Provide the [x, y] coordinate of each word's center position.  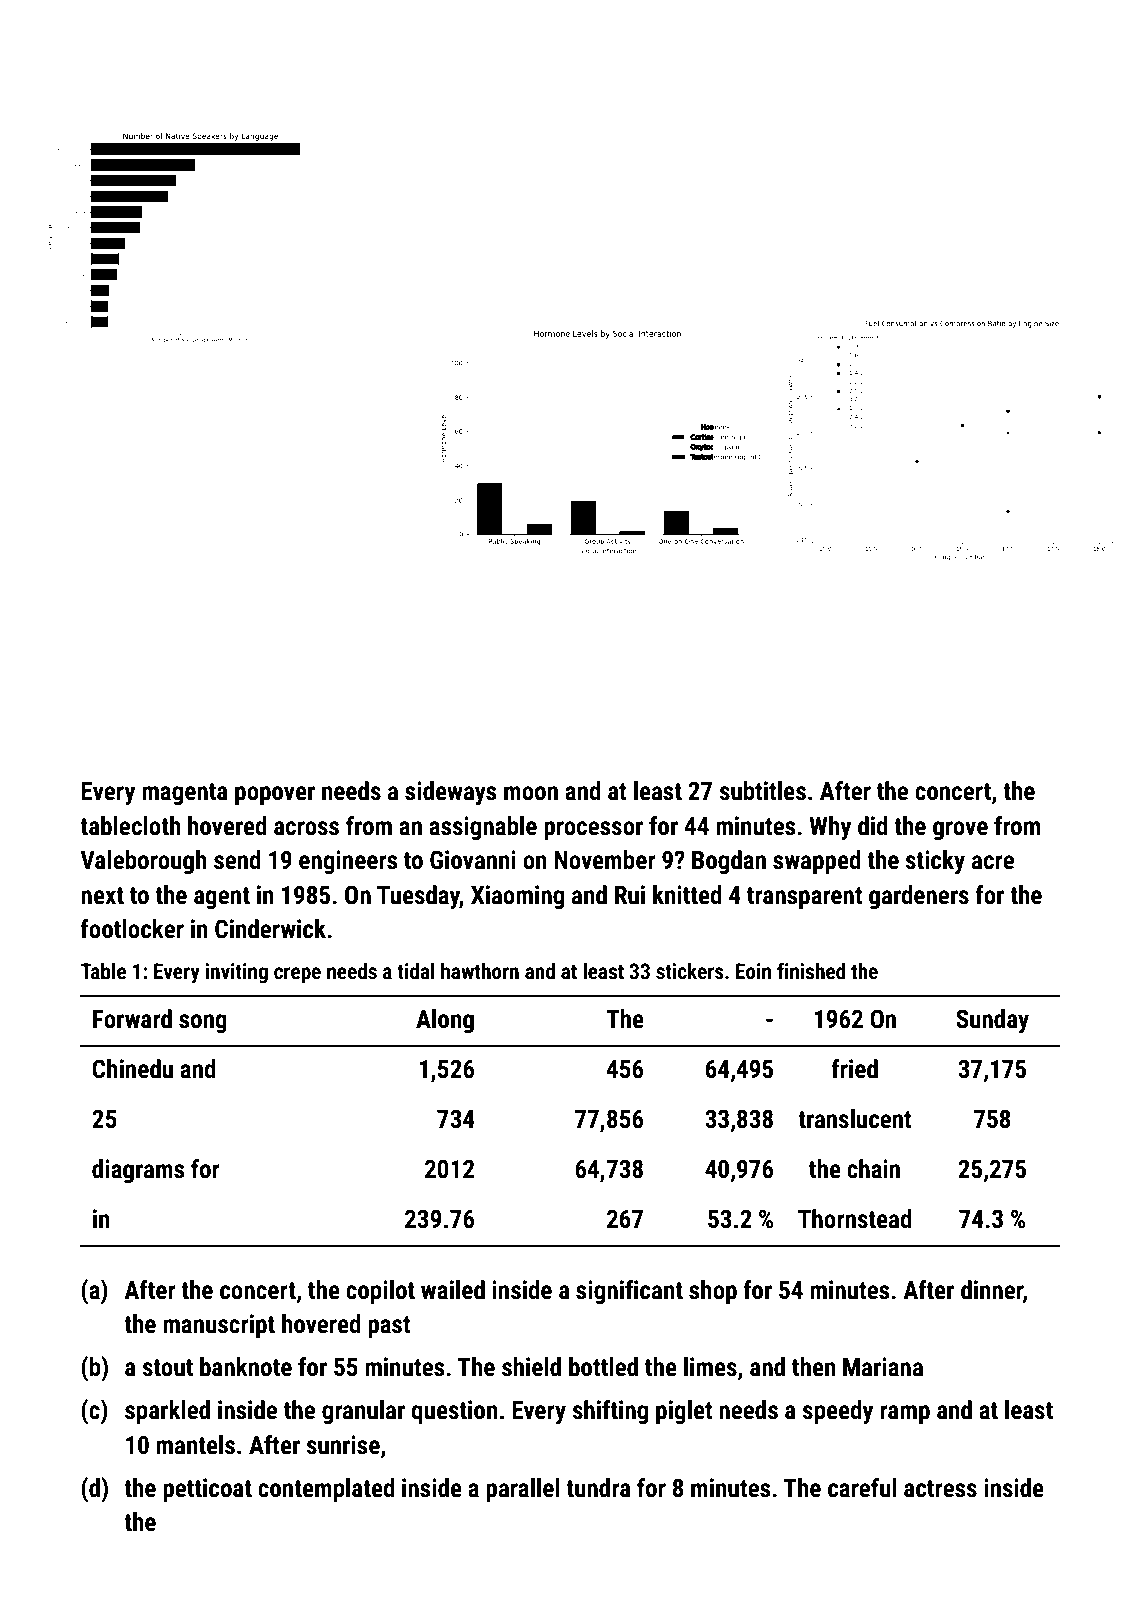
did [873, 826]
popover [275, 795]
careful [862, 1488]
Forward [132, 1019]
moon [531, 793]
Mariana [883, 1367]
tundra [598, 1488]
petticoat [207, 1490]
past [389, 1327]
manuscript [219, 1326]
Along [445, 1021]
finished [811, 971]
